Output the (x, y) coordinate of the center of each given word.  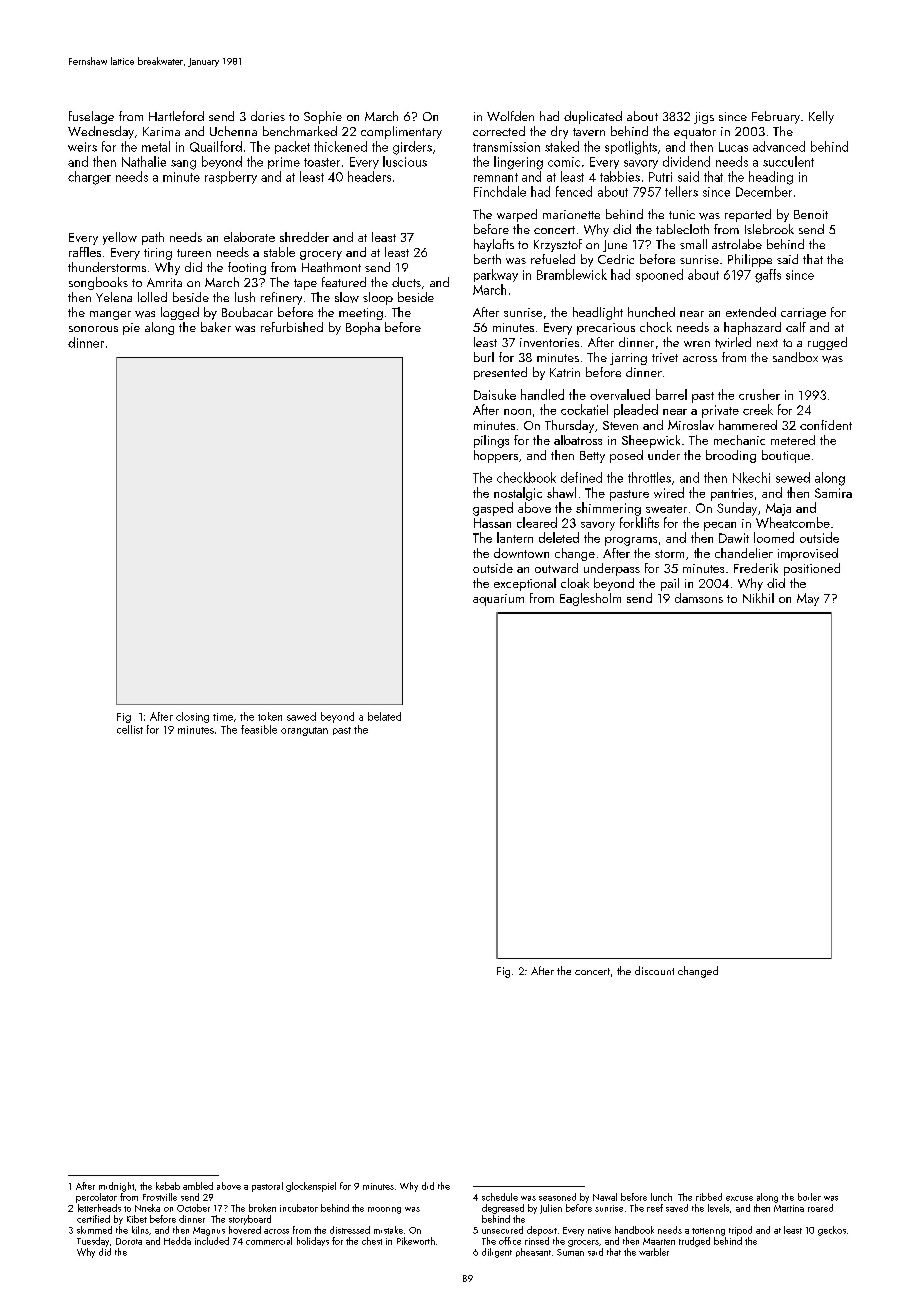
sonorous (93, 329)
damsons (699, 598)
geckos (832, 1231)
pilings (491, 441)
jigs (704, 118)
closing (192, 717)
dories (268, 116)
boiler (809, 1197)
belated (384, 716)
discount (654, 970)
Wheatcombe (793, 522)
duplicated (593, 117)
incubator (299, 1208)
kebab (168, 1186)
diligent (497, 1253)
